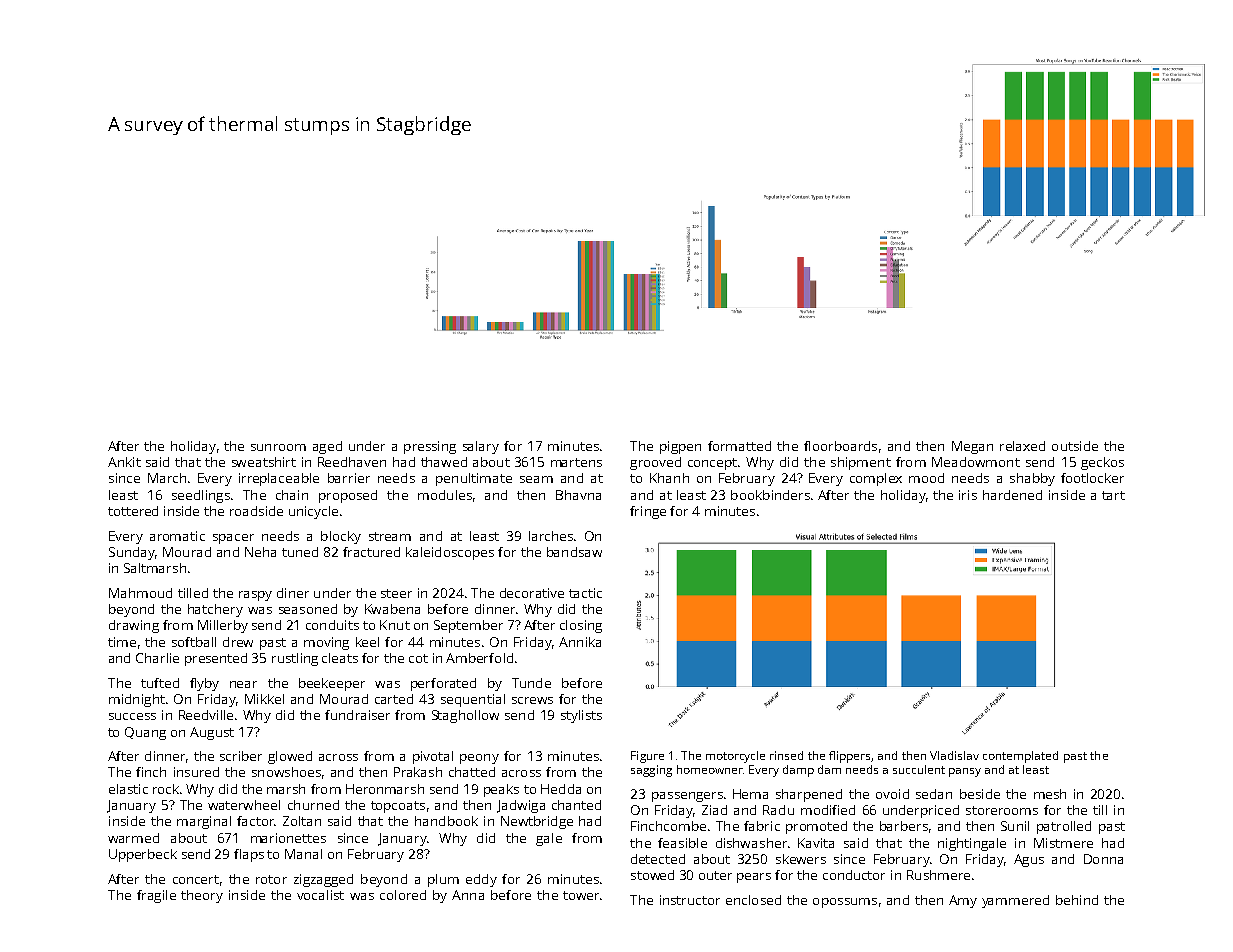 The height and width of the image is (952, 1233). I want to click on tower, so click(581, 895).
